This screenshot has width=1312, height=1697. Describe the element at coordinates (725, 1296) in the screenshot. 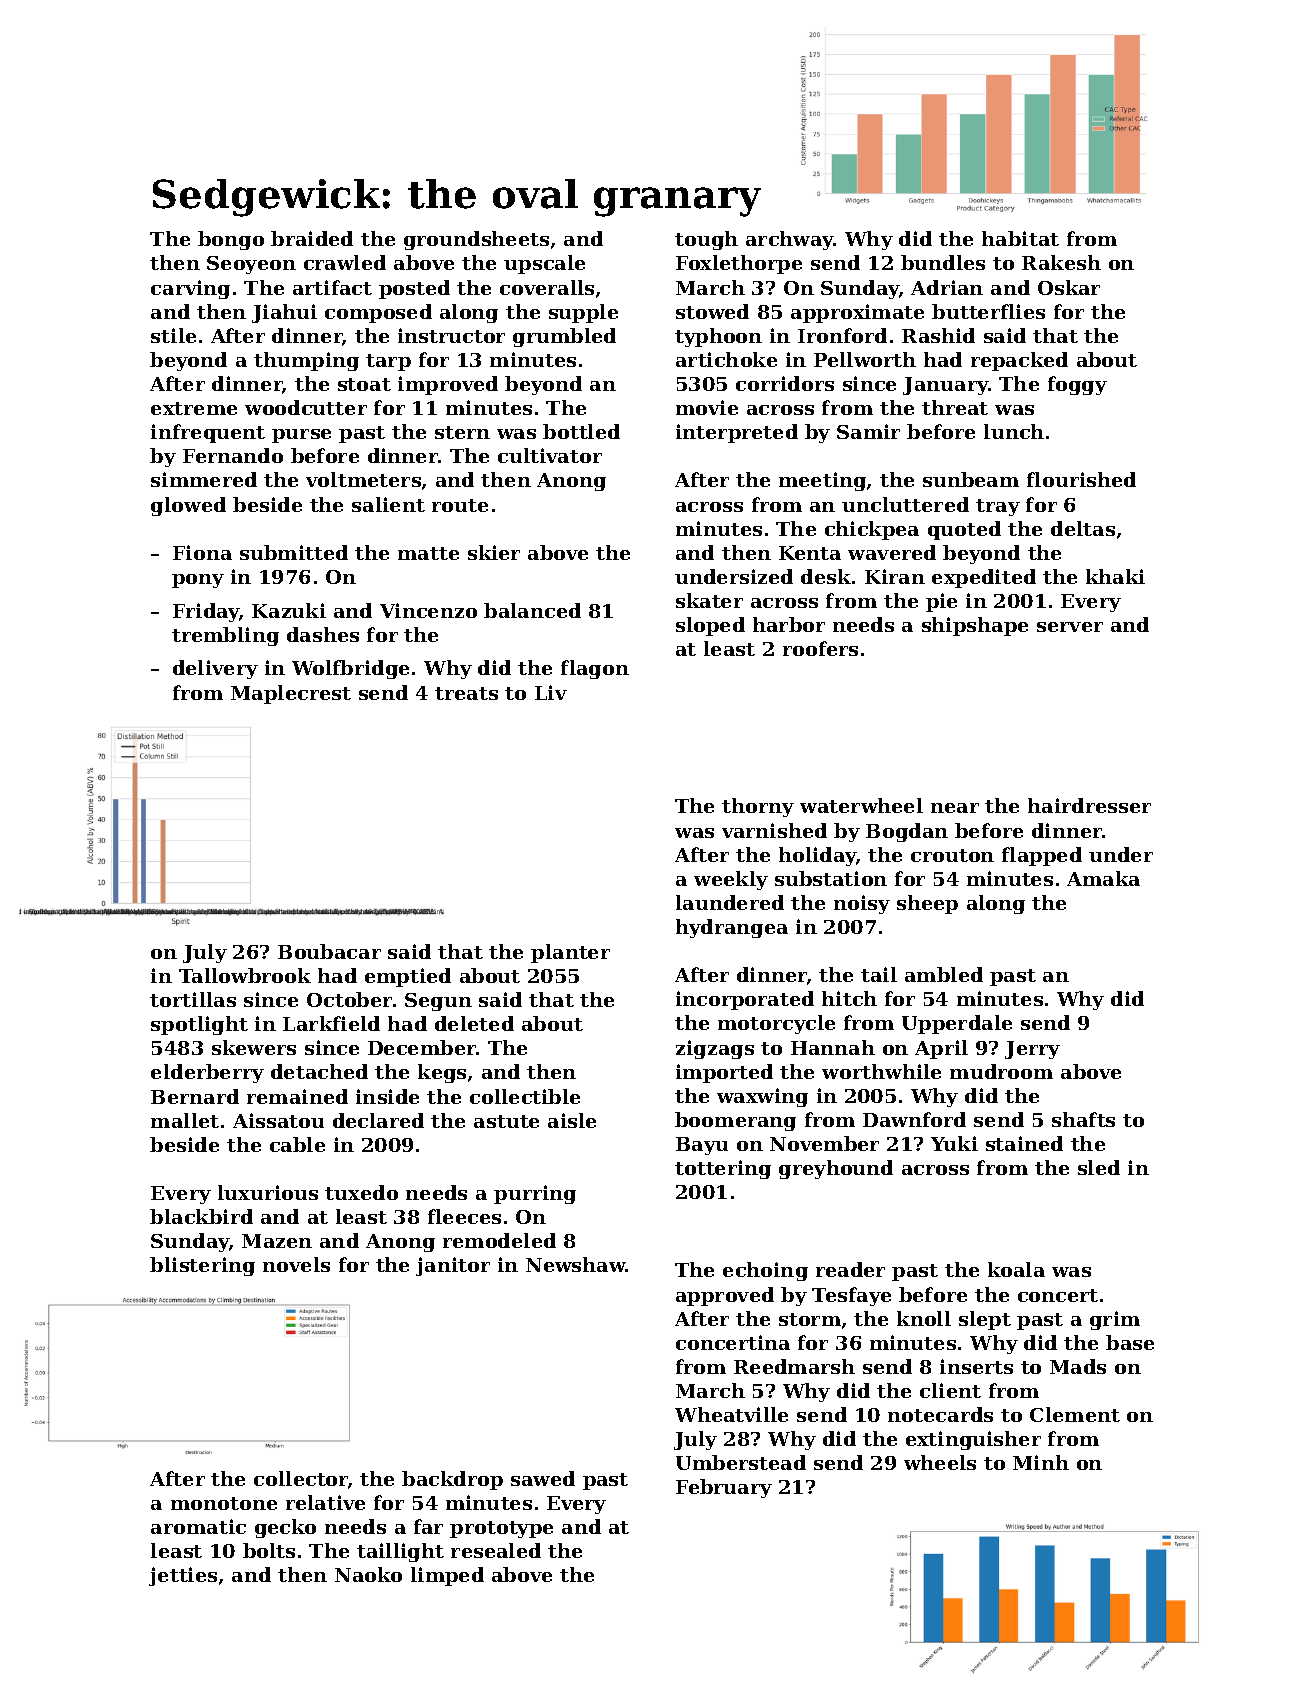

I see `approved` at that location.
